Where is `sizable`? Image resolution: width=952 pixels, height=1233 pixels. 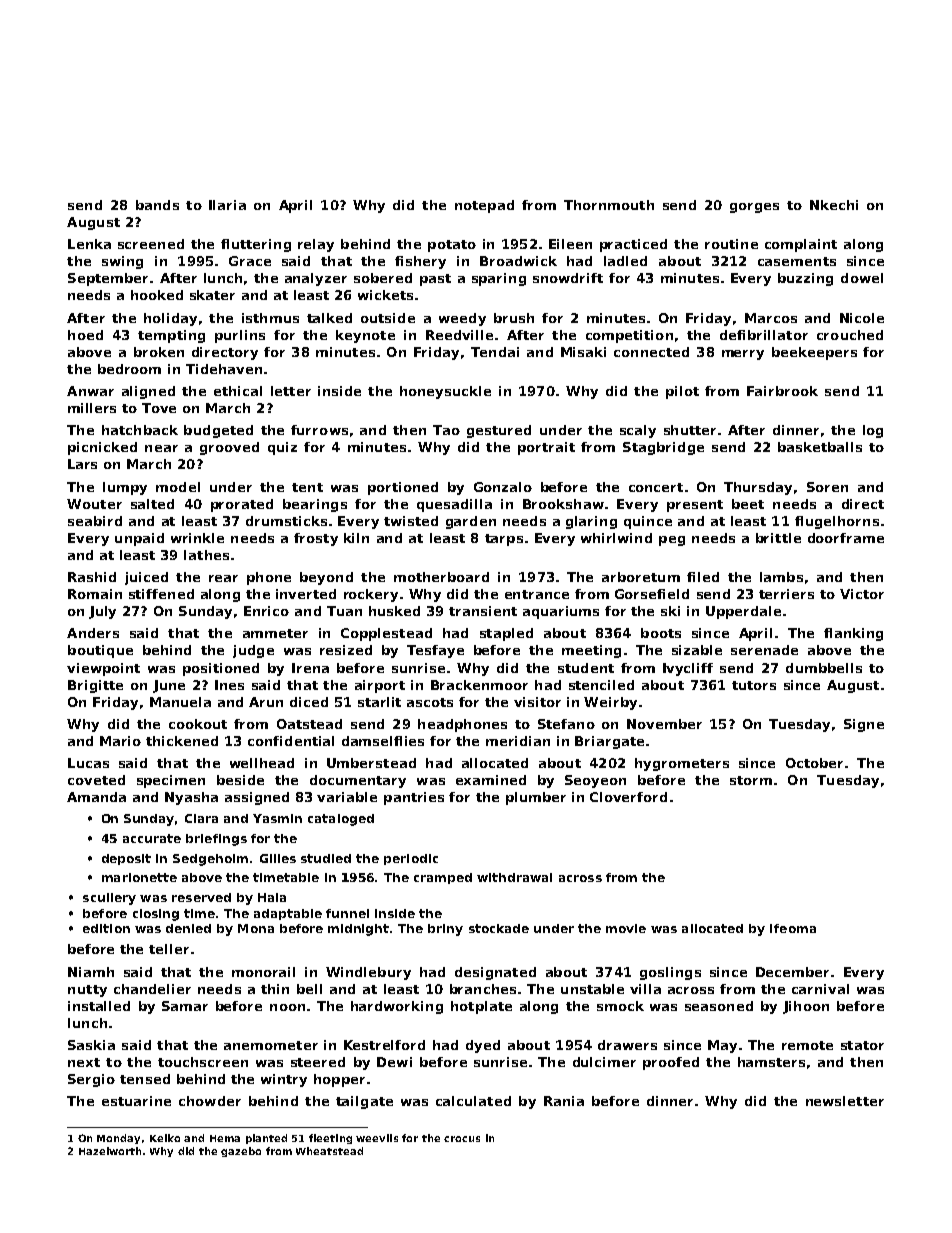 sizable is located at coordinates (697, 650).
